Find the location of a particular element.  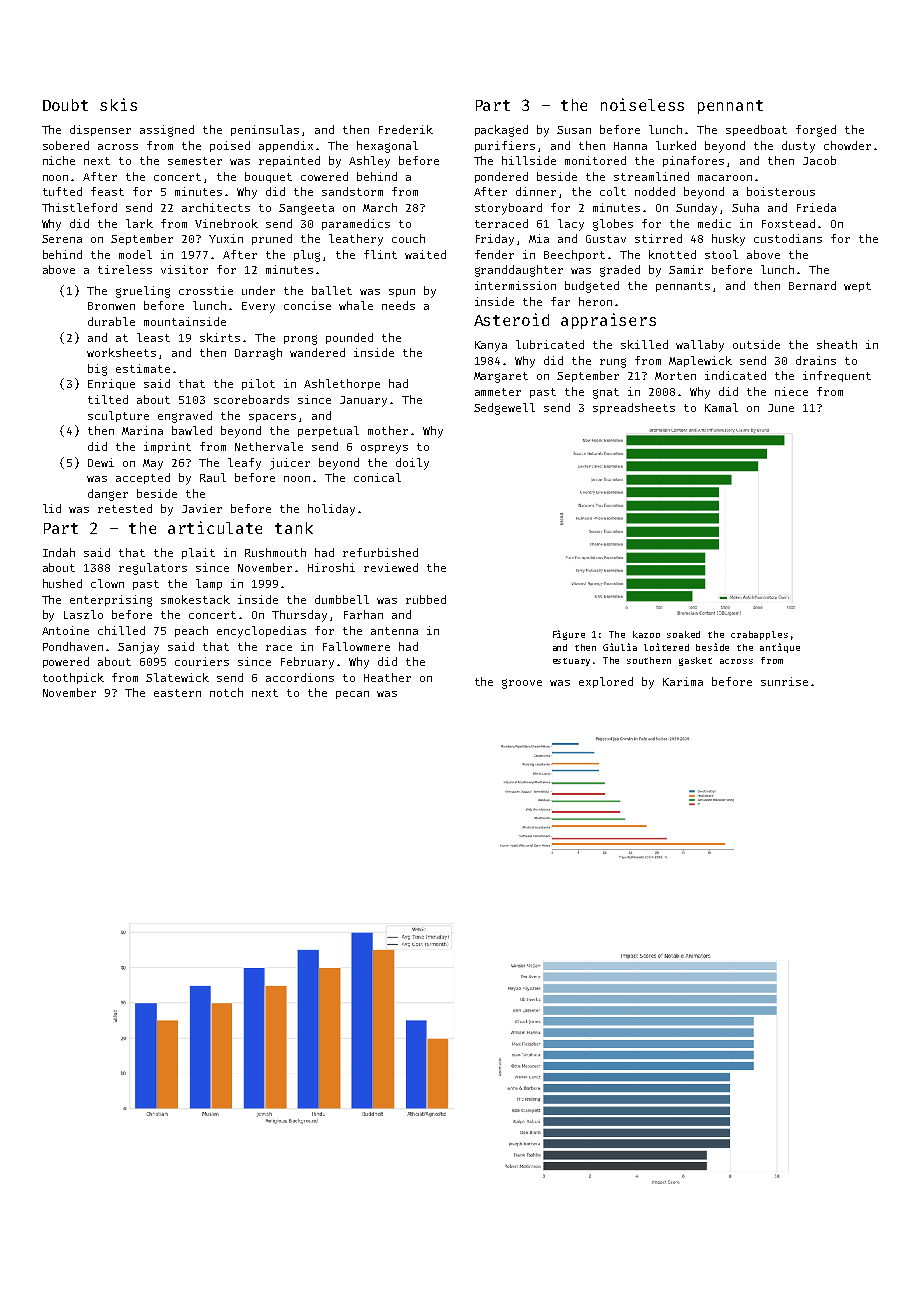

Antoine is located at coordinates (65, 630).
